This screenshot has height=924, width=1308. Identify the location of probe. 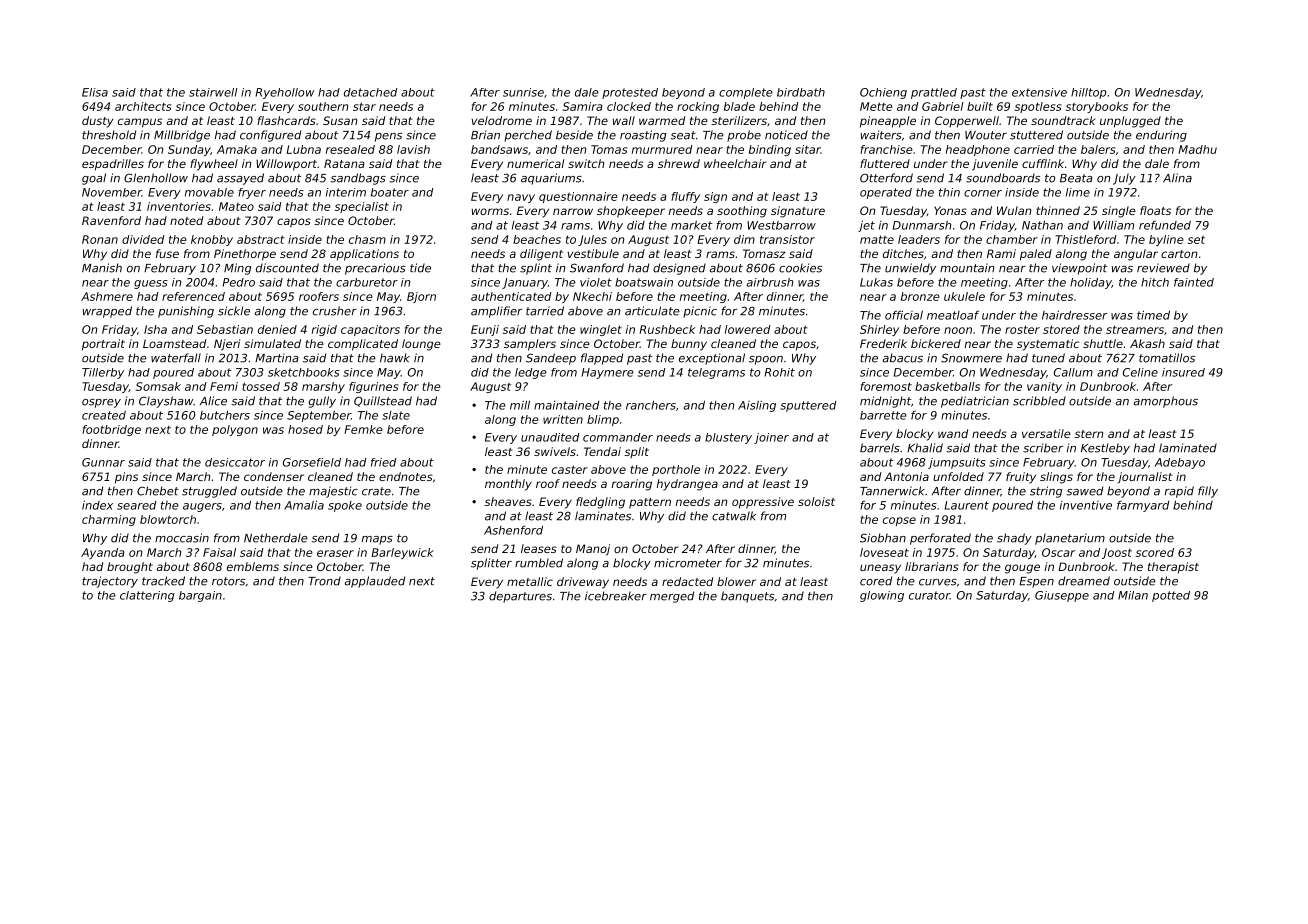
(744, 136).
